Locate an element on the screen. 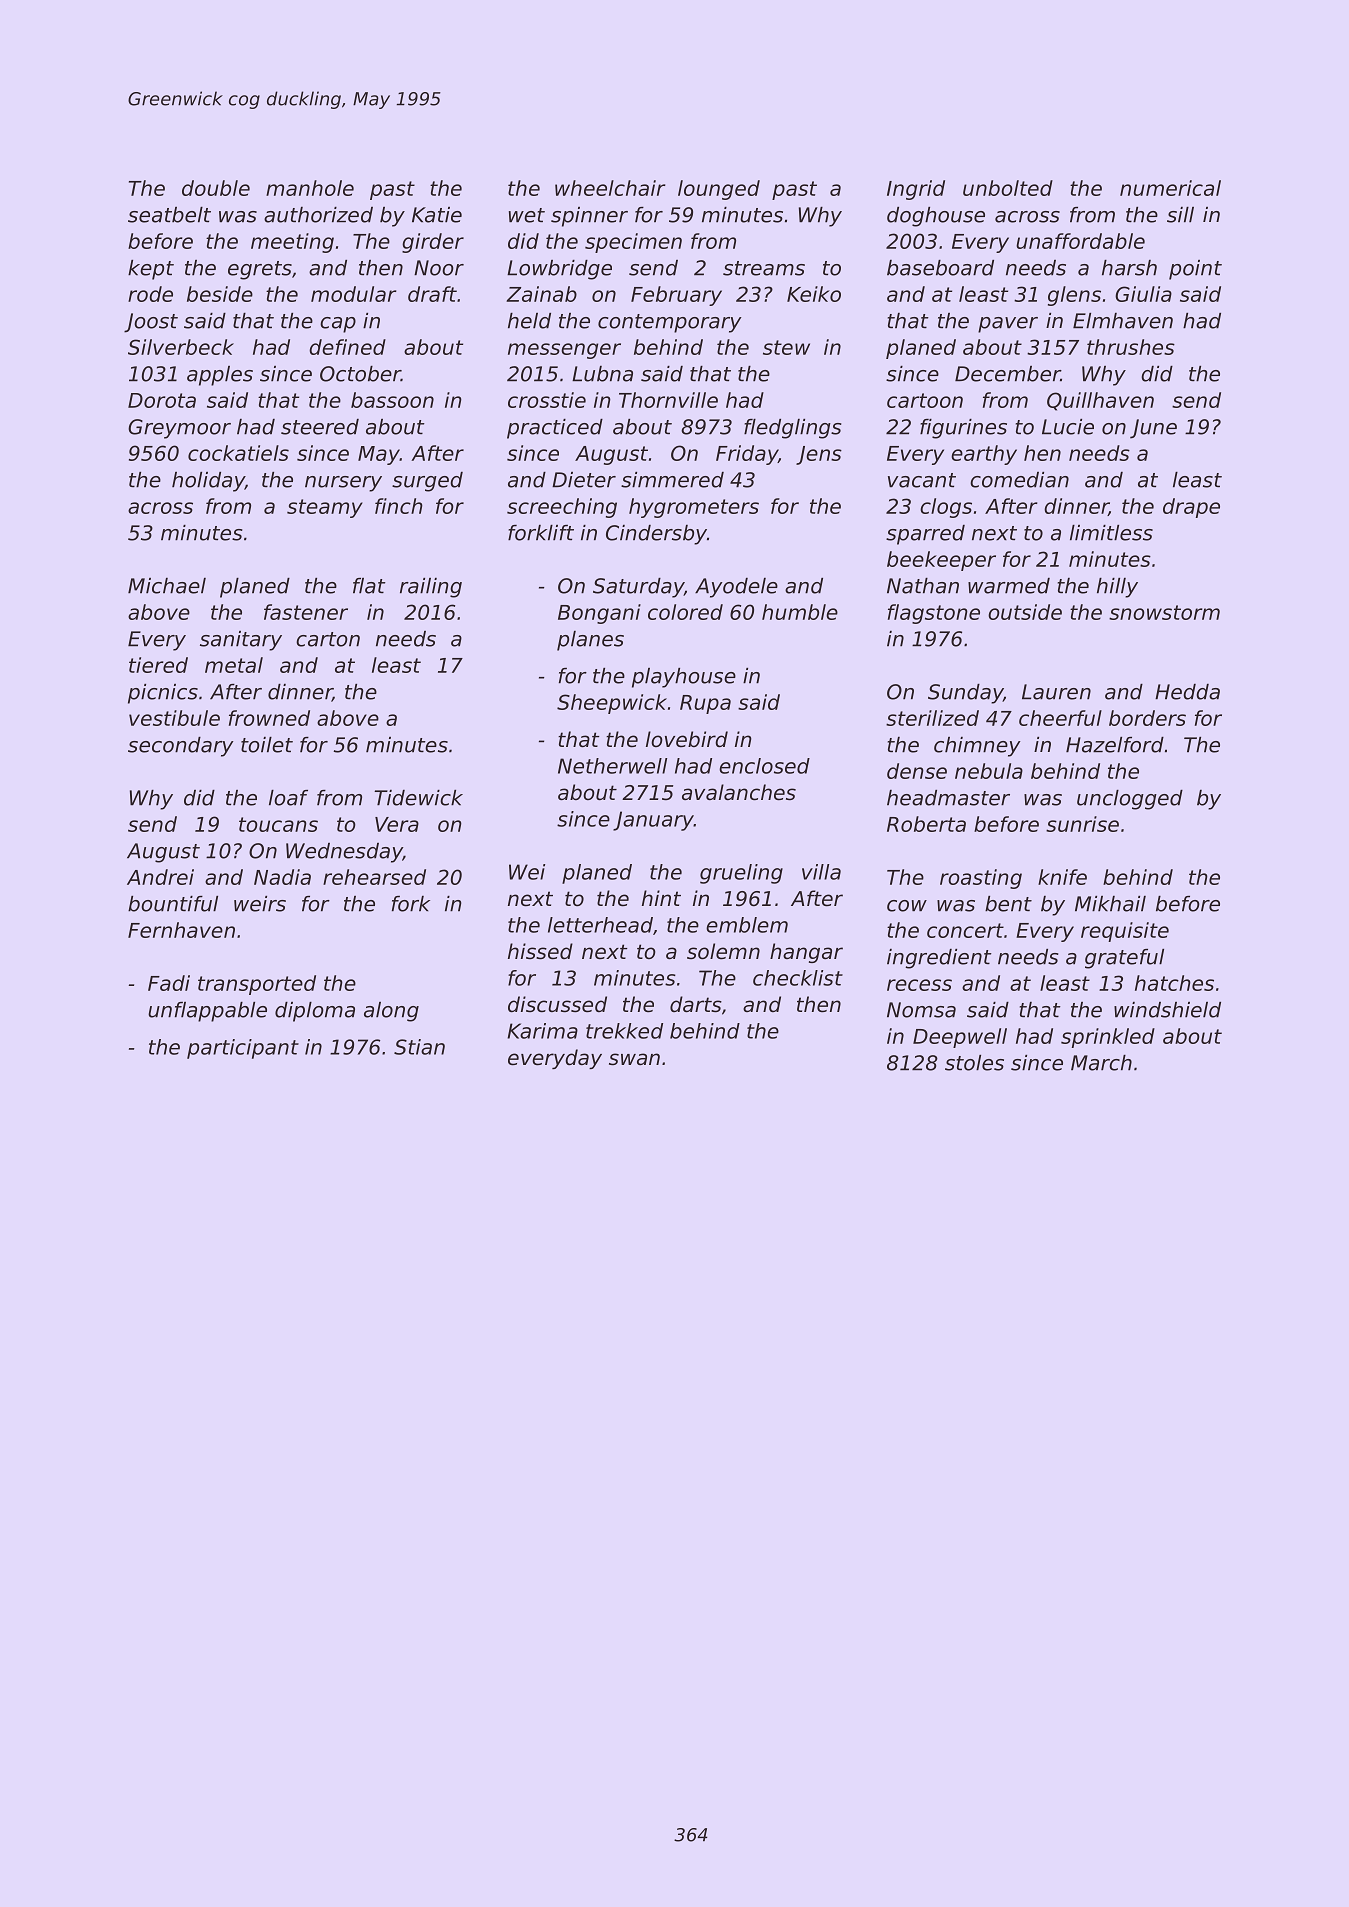 The image size is (1349, 1907). limitless is located at coordinates (1111, 533).
